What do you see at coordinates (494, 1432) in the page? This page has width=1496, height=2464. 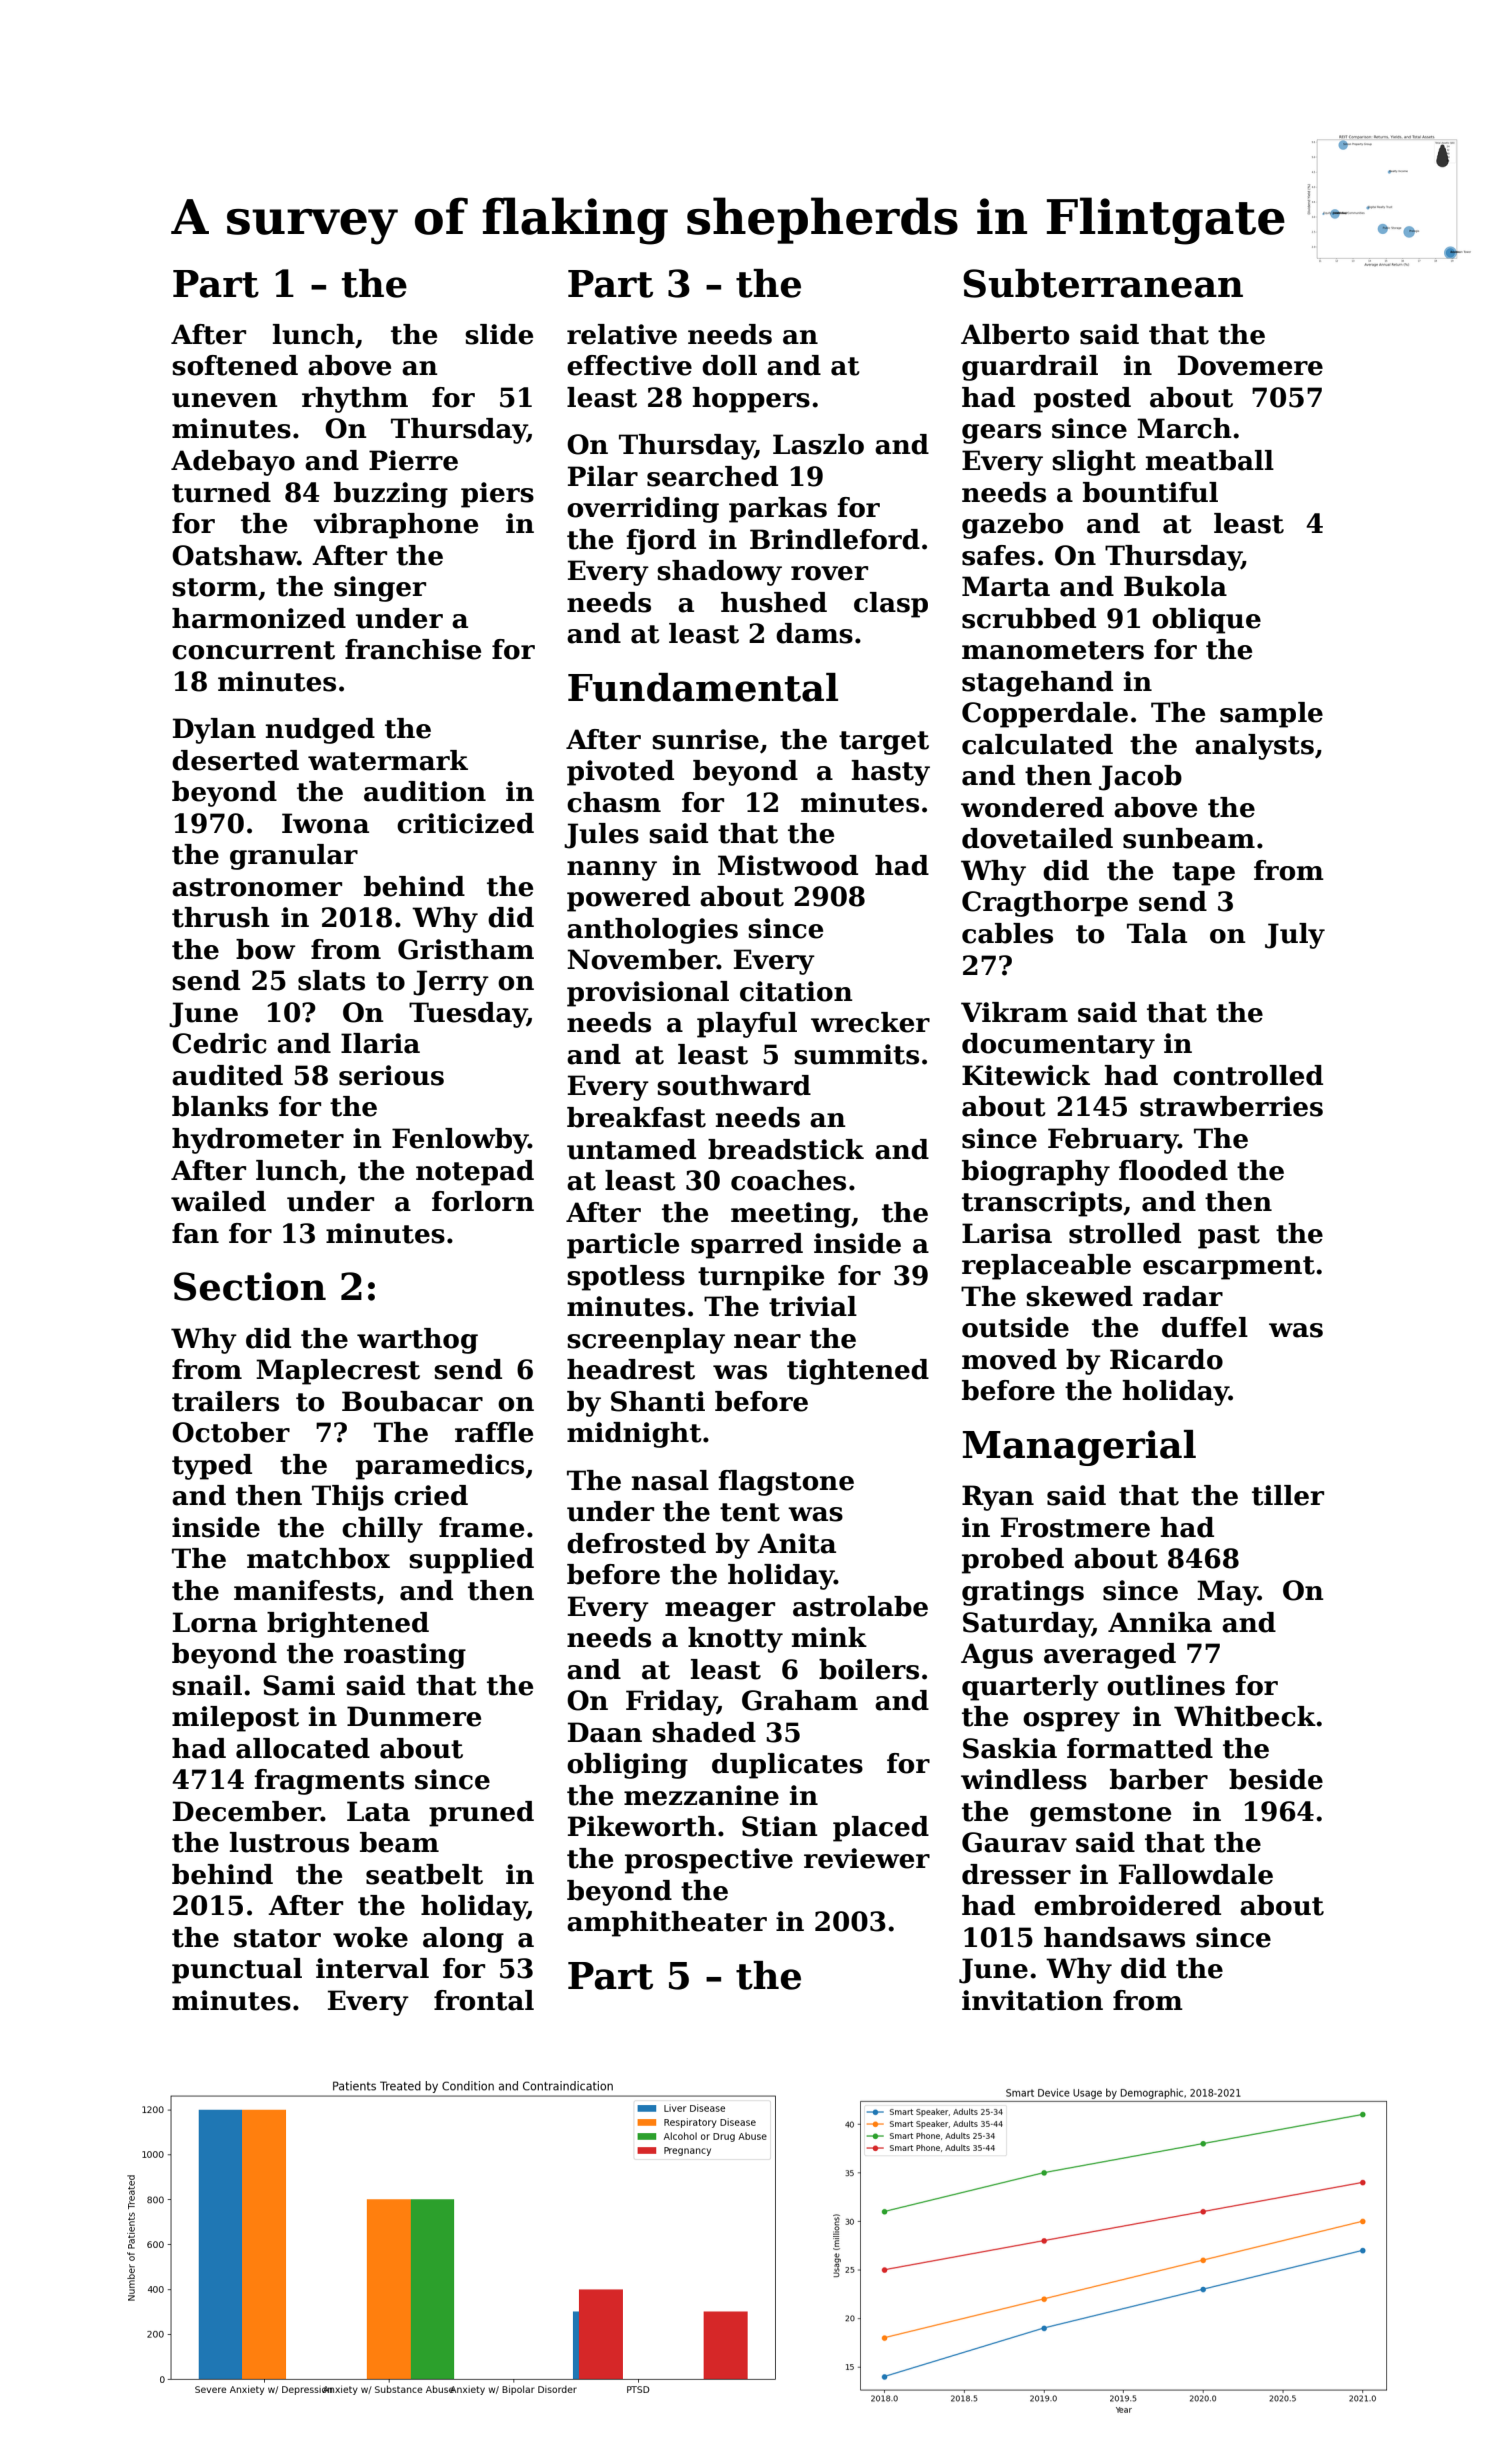 I see `raffle` at bounding box center [494, 1432].
